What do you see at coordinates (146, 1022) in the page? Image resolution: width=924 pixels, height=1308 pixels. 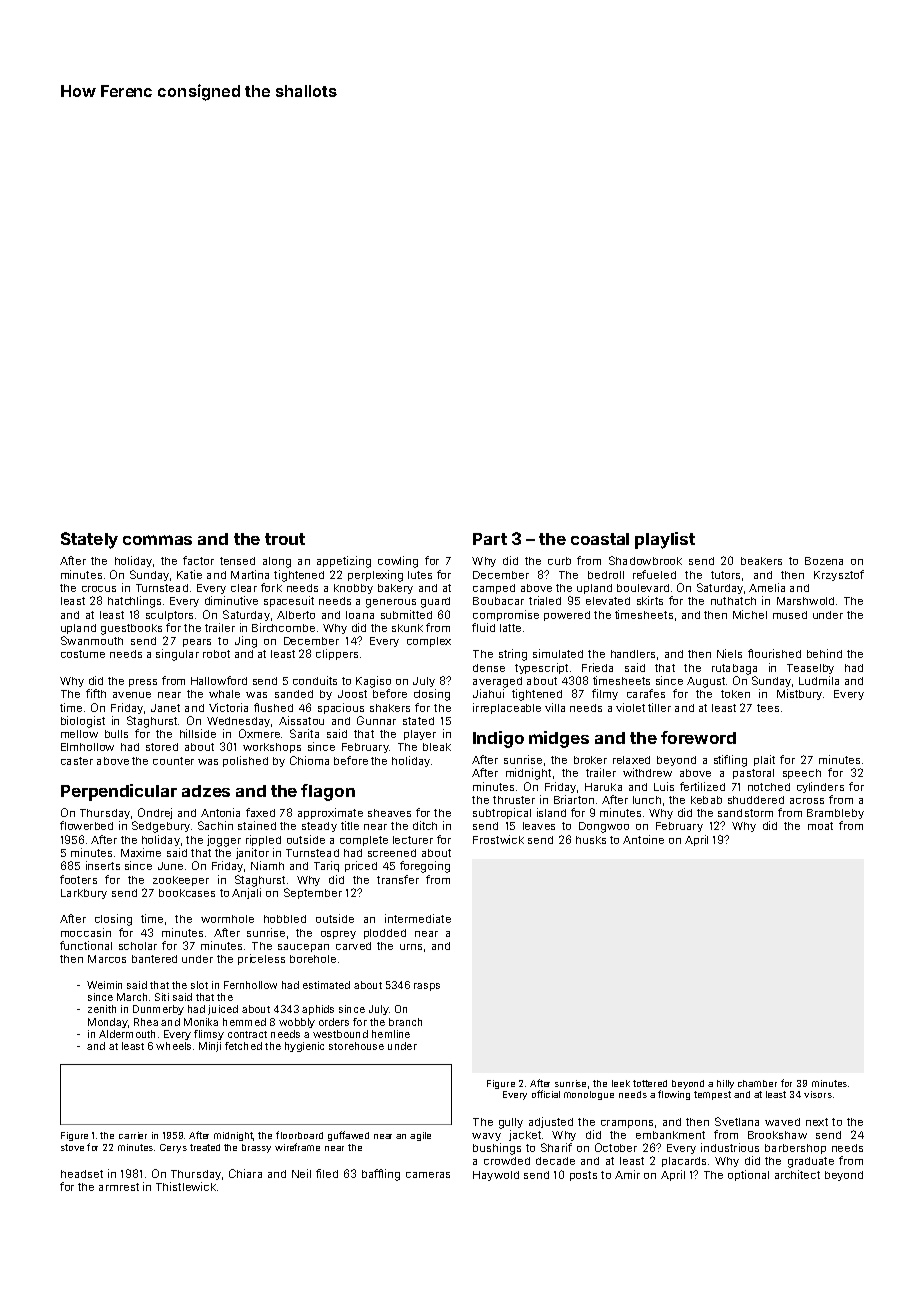 I see `Rhea` at bounding box center [146, 1022].
